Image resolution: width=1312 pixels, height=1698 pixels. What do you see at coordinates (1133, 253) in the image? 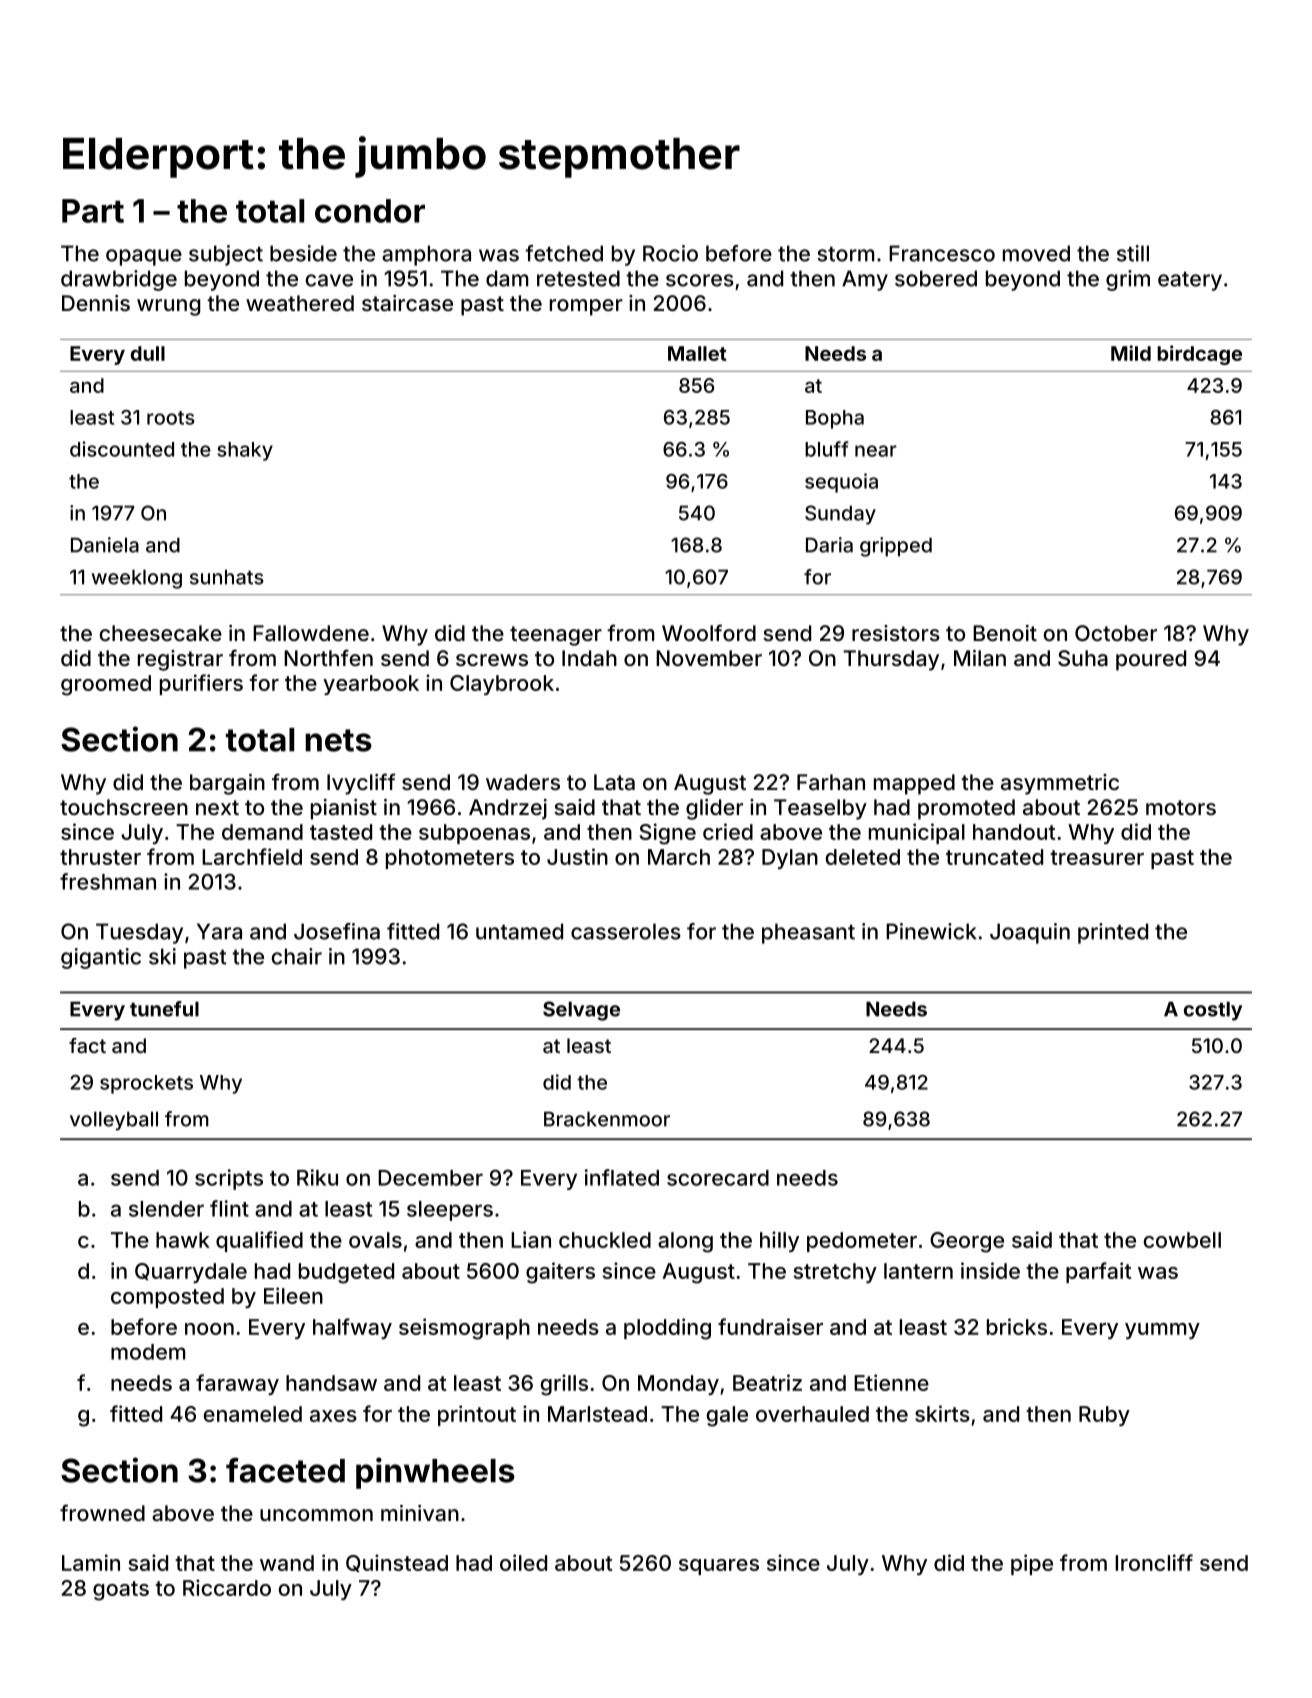
I see `still` at bounding box center [1133, 253].
